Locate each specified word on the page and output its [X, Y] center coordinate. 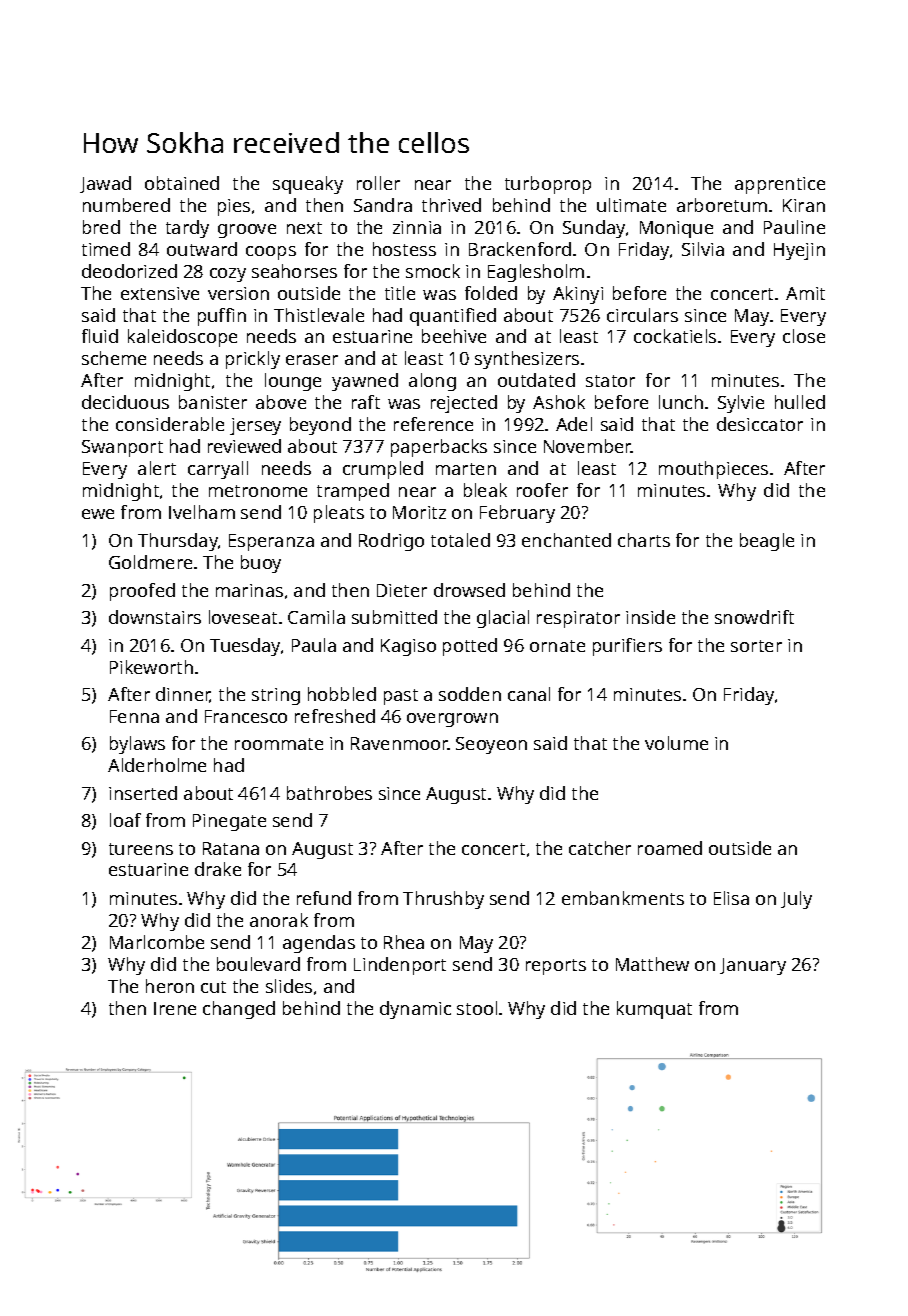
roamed [670, 848]
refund [324, 898]
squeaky [308, 185]
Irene [175, 1008]
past [401, 697]
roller [378, 183]
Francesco [246, 716]
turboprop [548, 185]
